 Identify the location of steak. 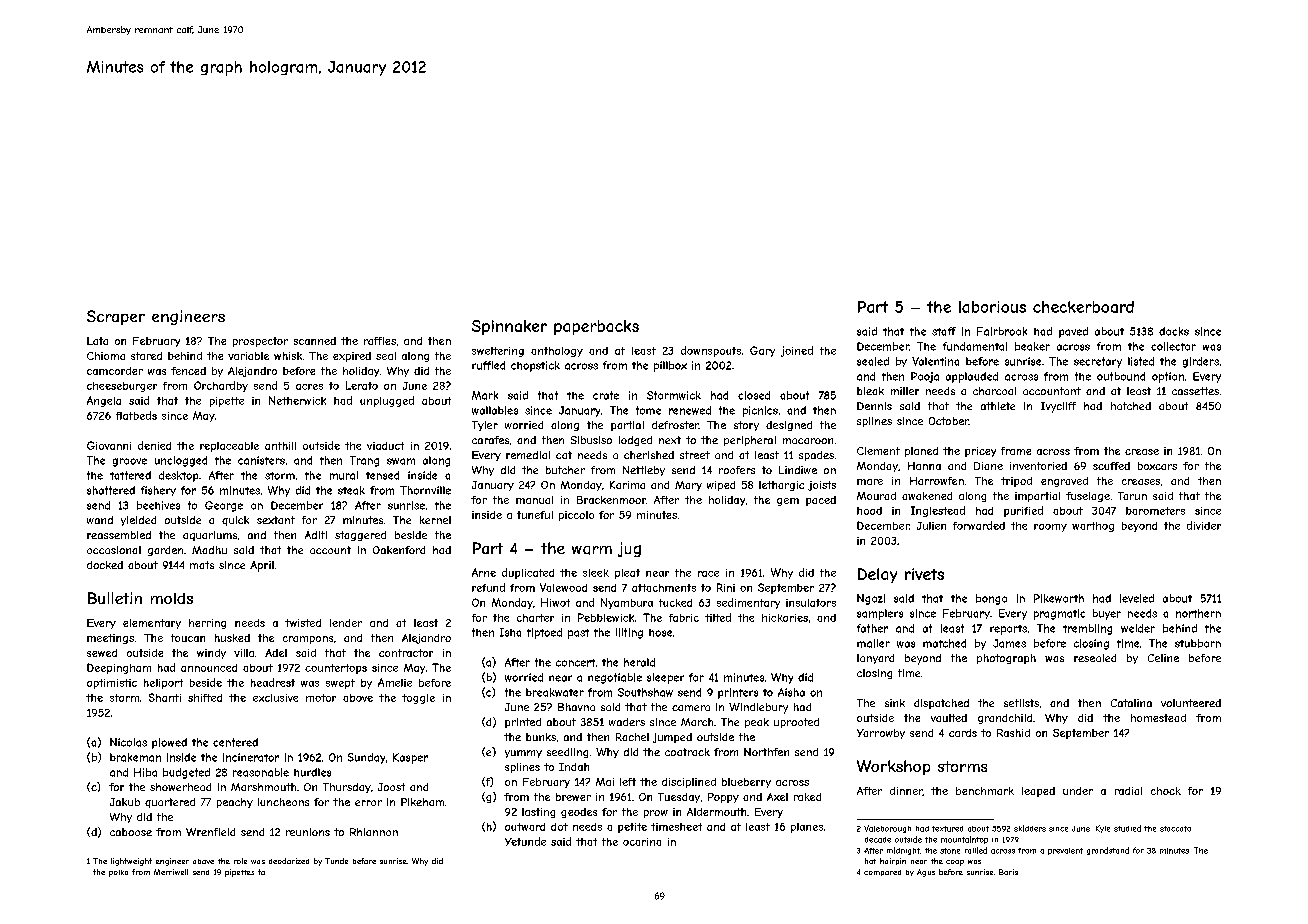
(351, 490).
